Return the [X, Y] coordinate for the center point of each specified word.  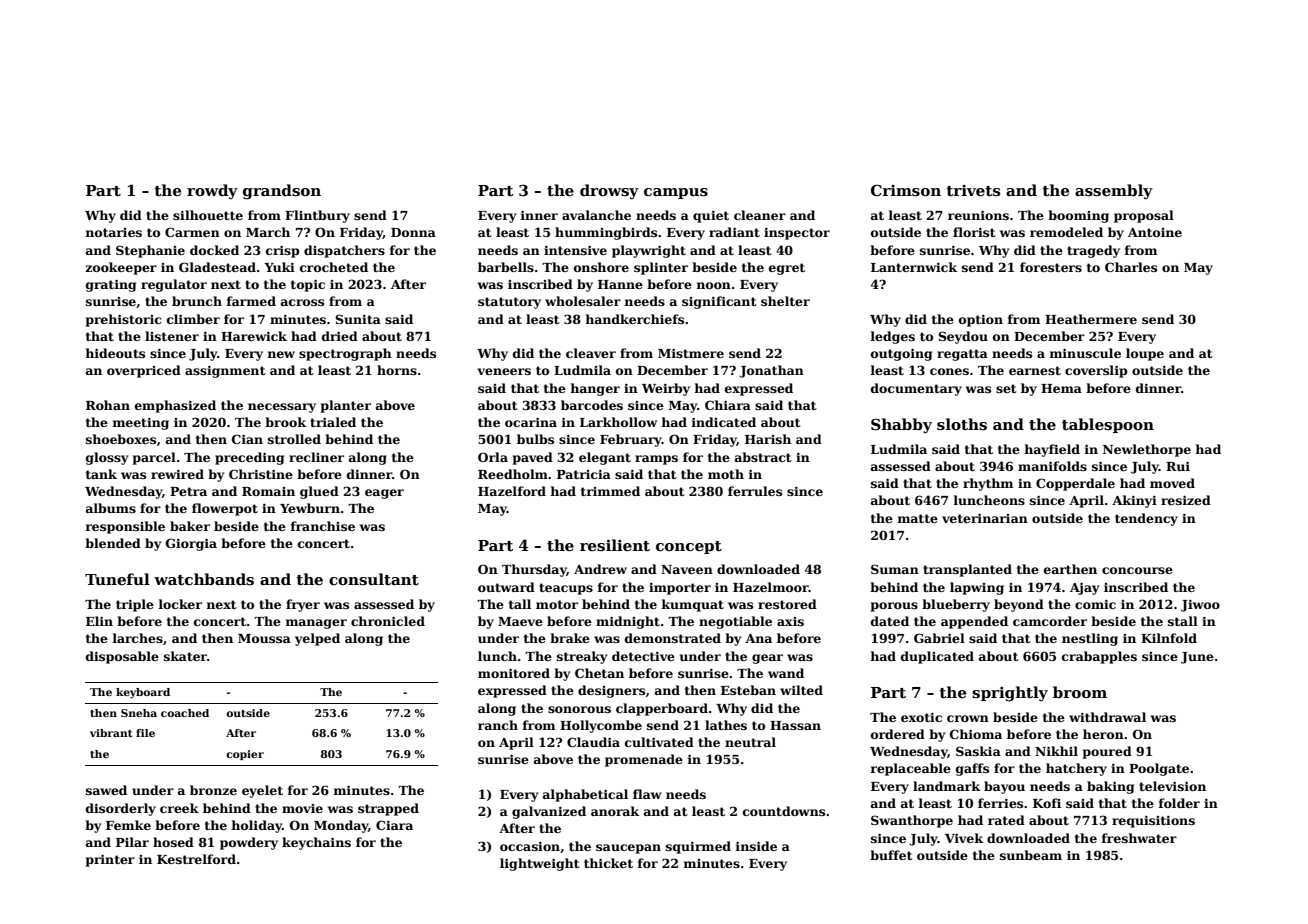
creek [179, 808]
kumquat [692, 605]
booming [1078, 216]
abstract [763, 457]
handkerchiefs [634, 319]
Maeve [520, 621]
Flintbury [317, 216]
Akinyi [1134, 501]
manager [316, 624]
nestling [1090, 639]
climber [193, 319]
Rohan [108, 405]
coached [185, 713]
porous [894, 607]
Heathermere [1091, 319]
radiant [734, 232]
